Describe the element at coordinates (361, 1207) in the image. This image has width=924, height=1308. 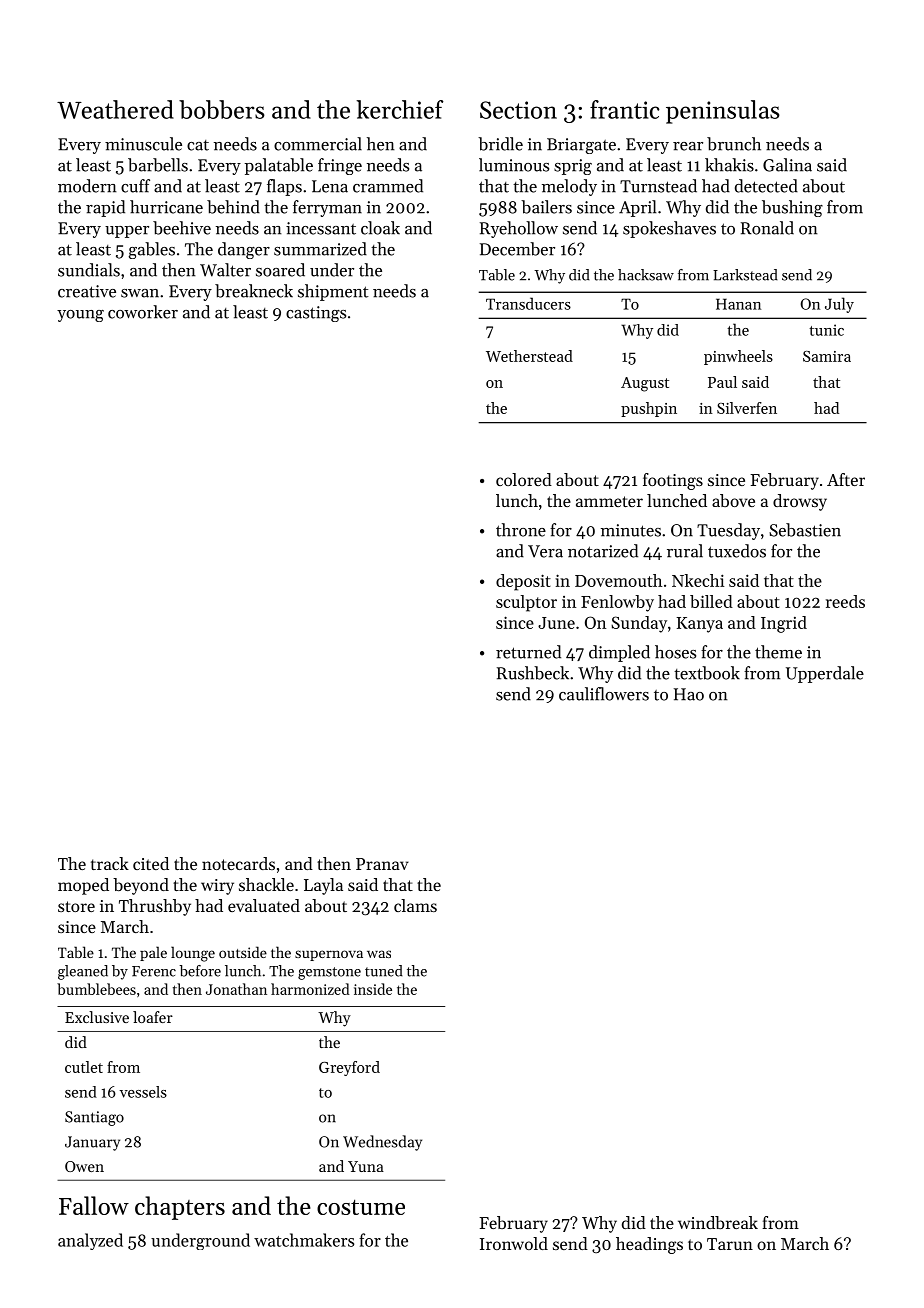
I see `costume` at that location.
